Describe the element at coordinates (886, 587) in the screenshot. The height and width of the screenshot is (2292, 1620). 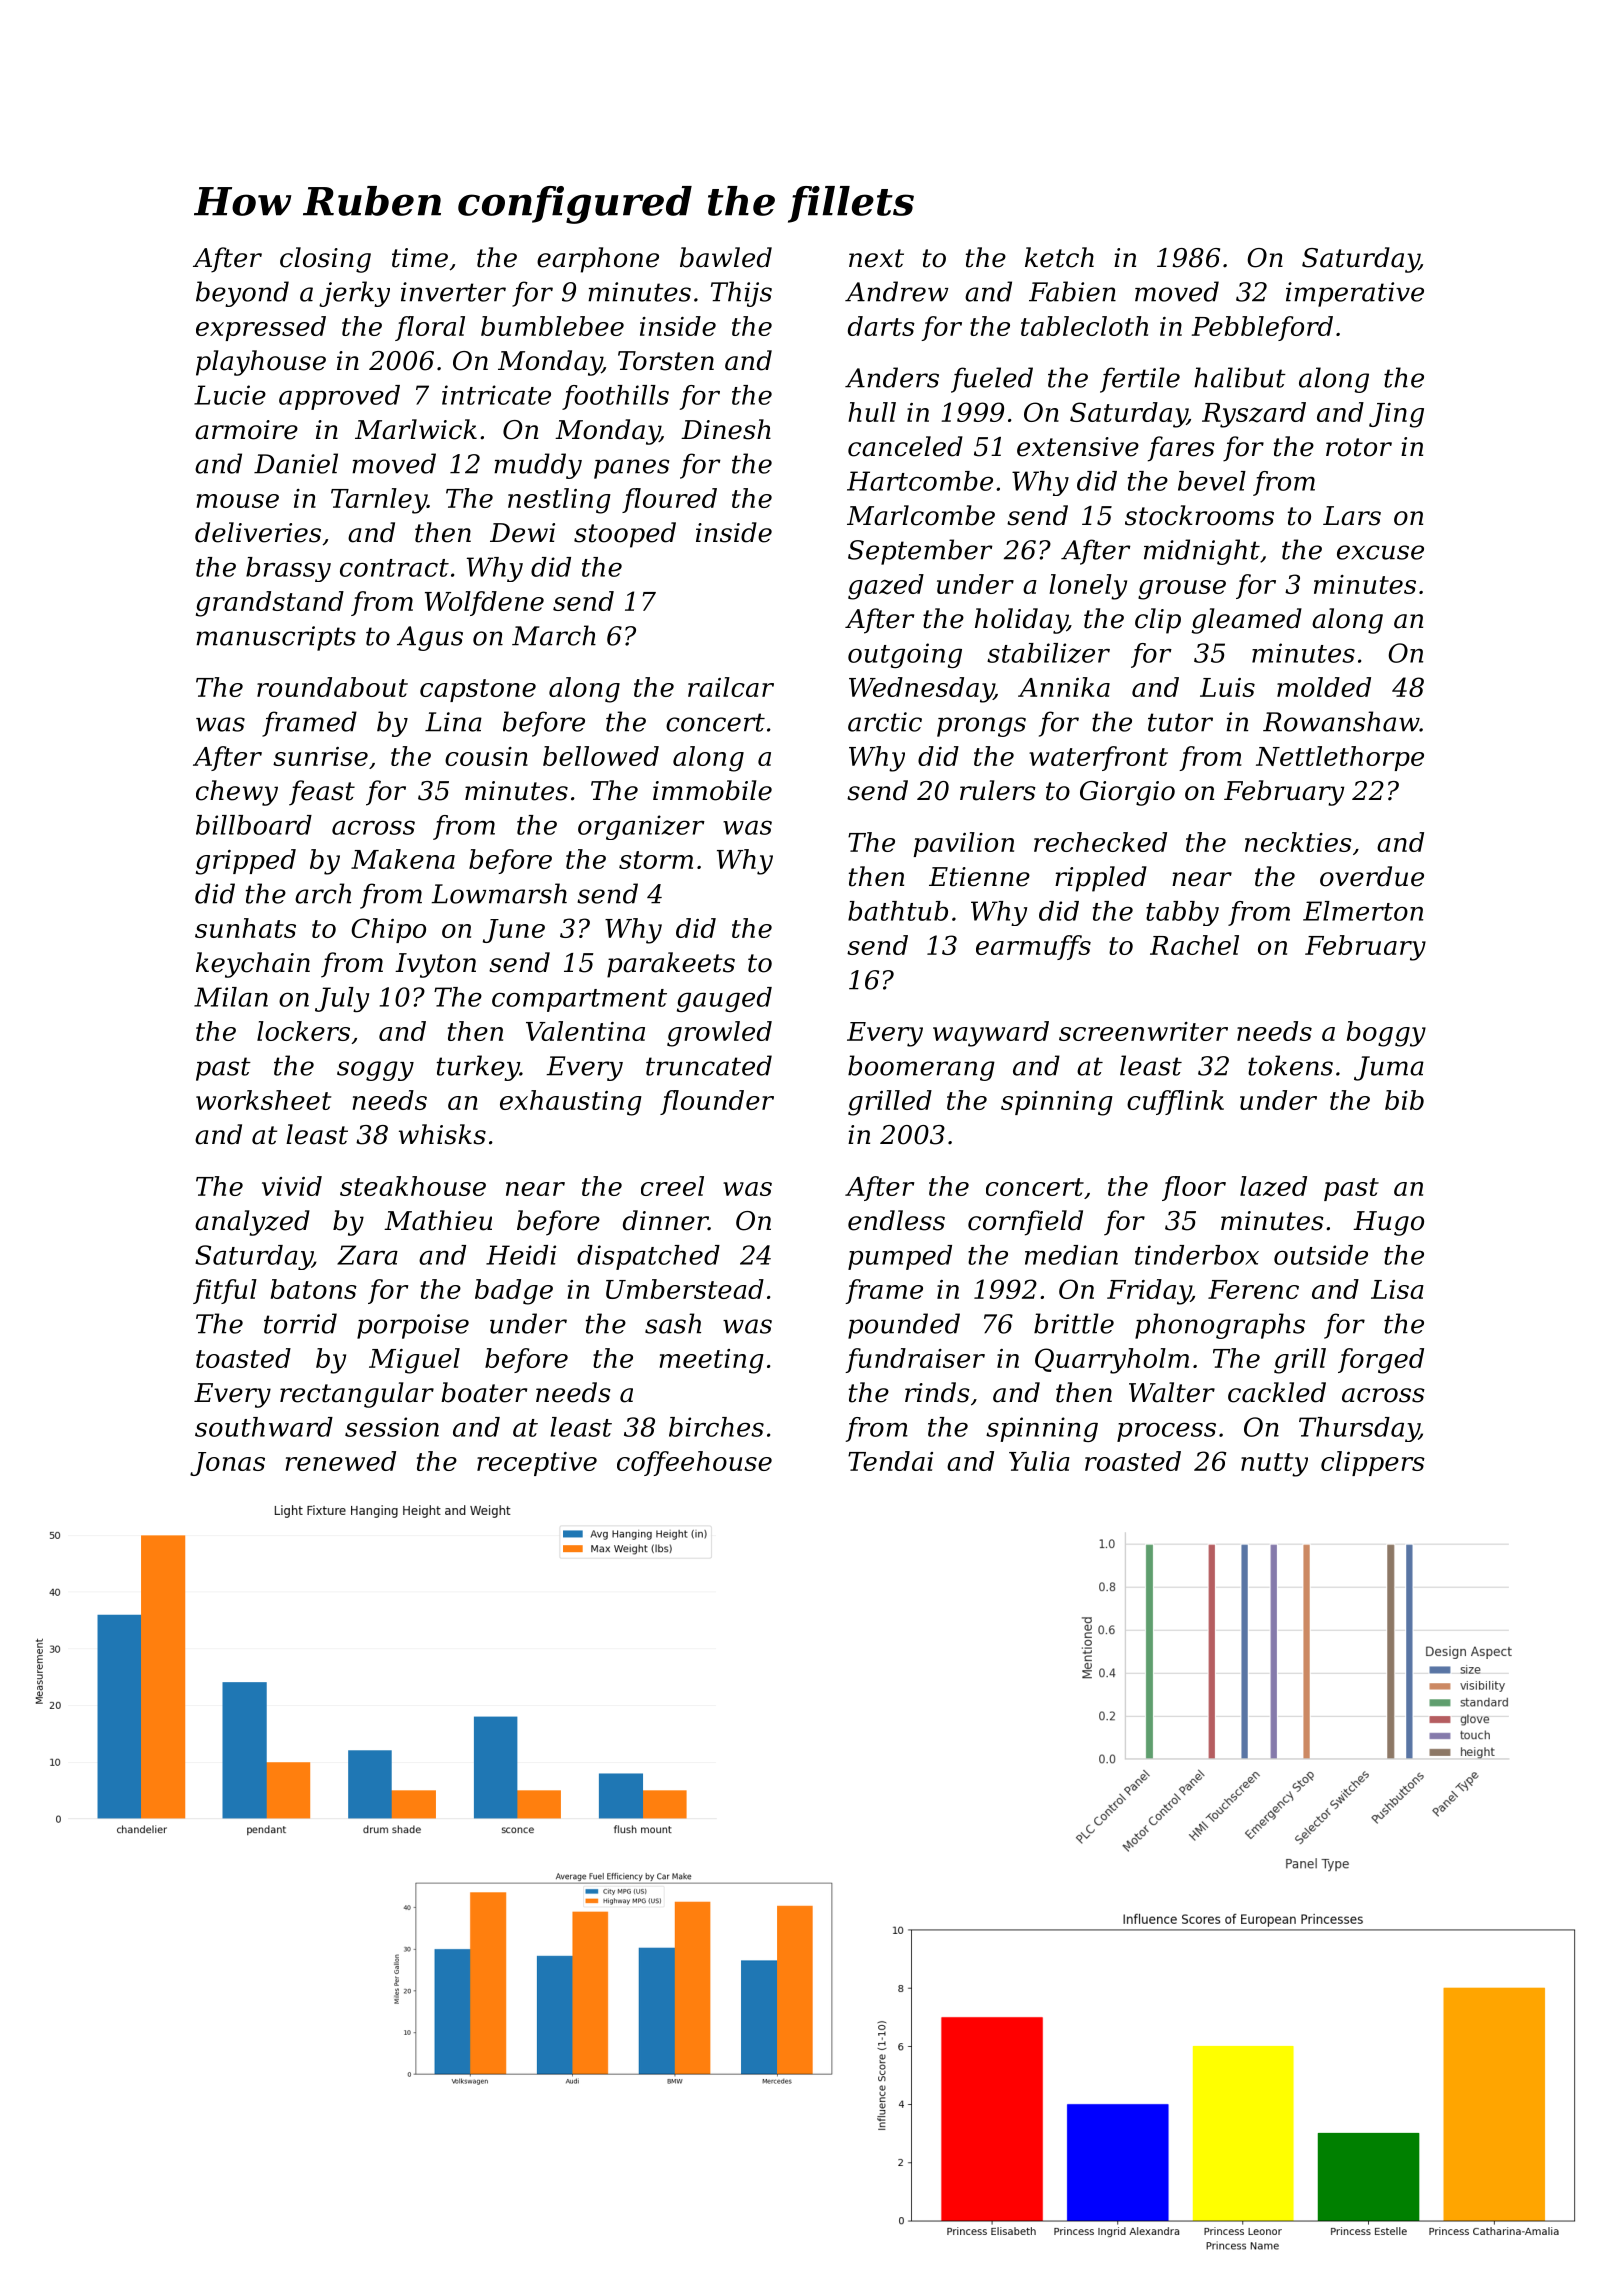
I see `gazed` at that location.
